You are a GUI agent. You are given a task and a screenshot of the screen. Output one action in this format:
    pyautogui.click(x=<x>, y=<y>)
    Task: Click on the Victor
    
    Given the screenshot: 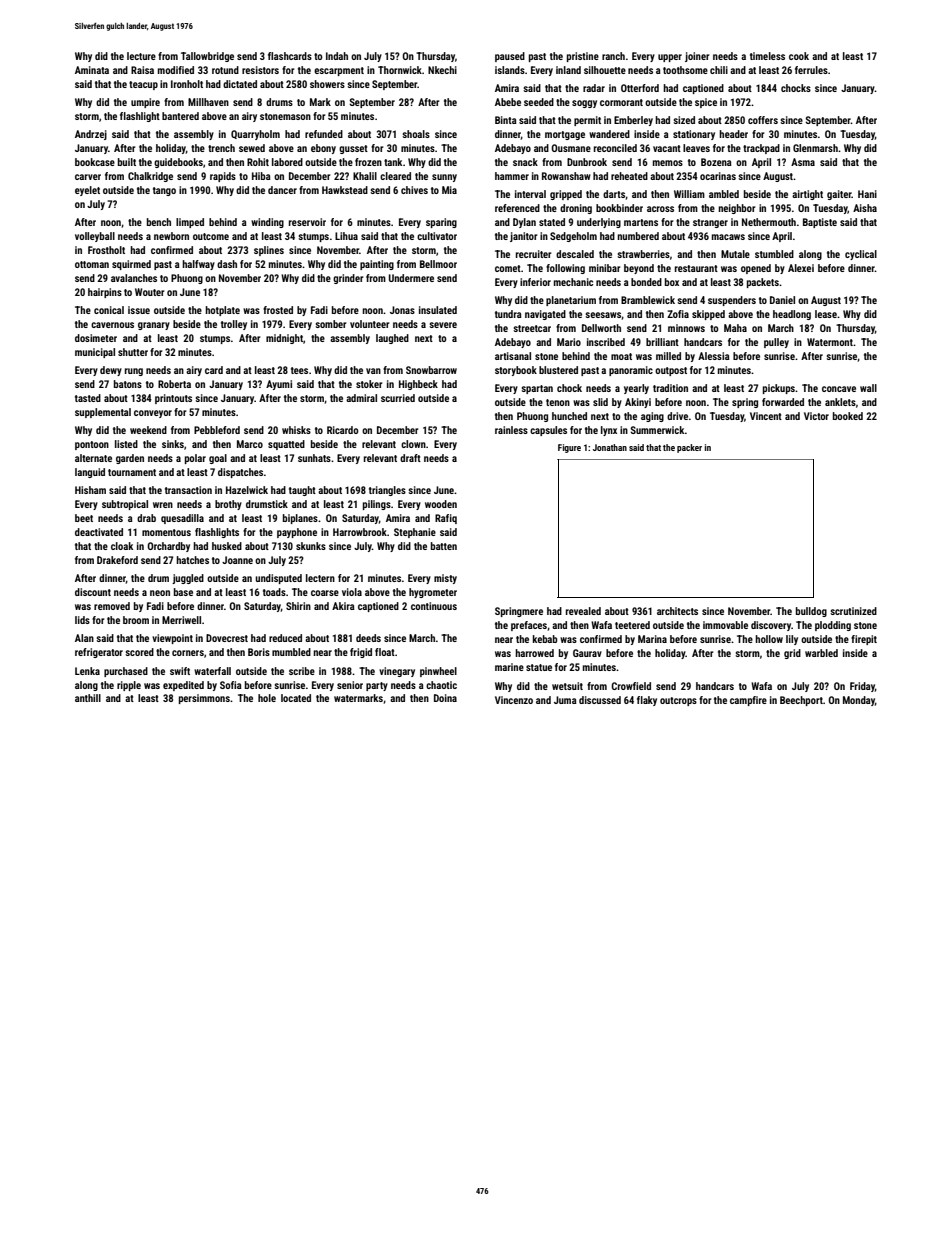 What is the action you would take?
    pyautogui.click(x=816, y=416)
